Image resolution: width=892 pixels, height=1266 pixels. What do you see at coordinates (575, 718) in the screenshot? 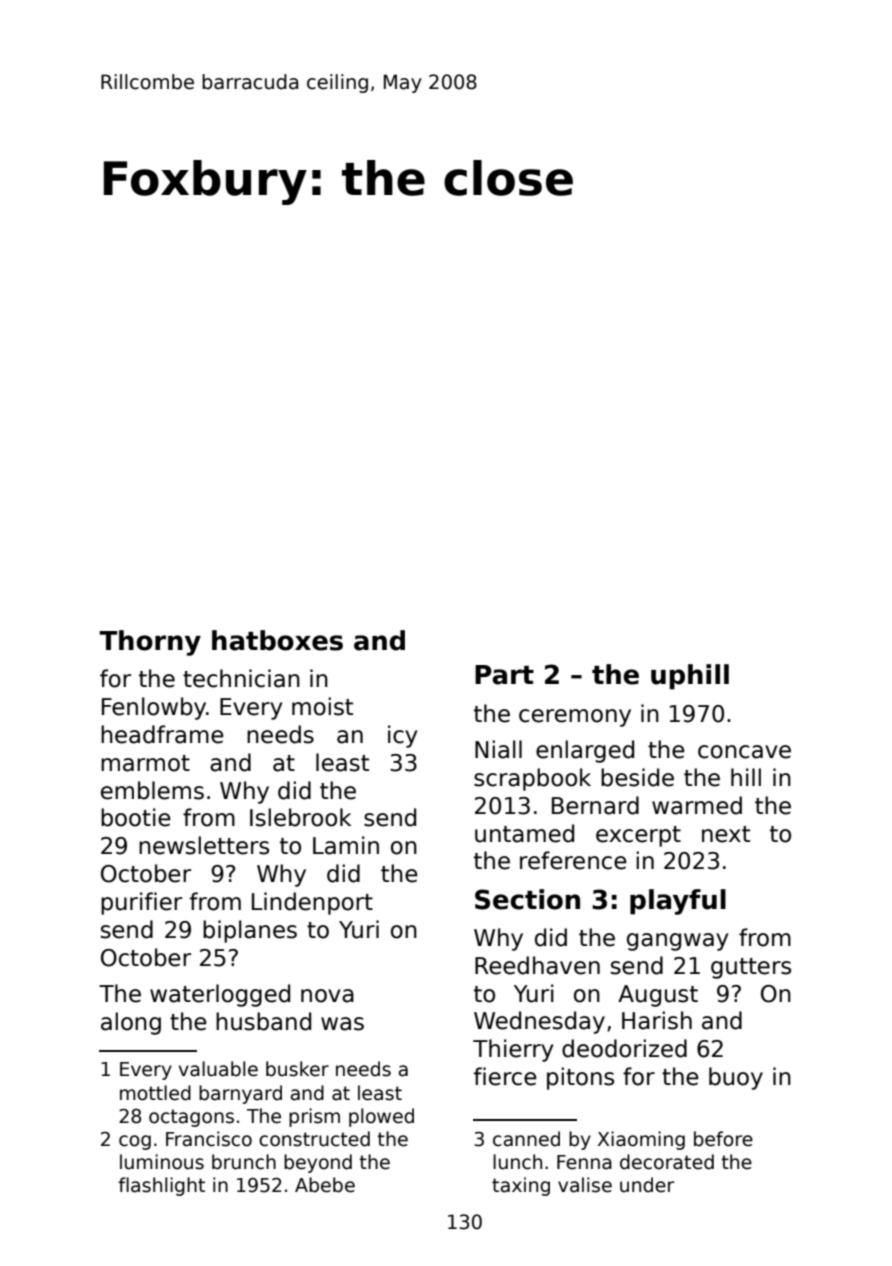
I see `ceremony` at bounding box center [575, 718].
